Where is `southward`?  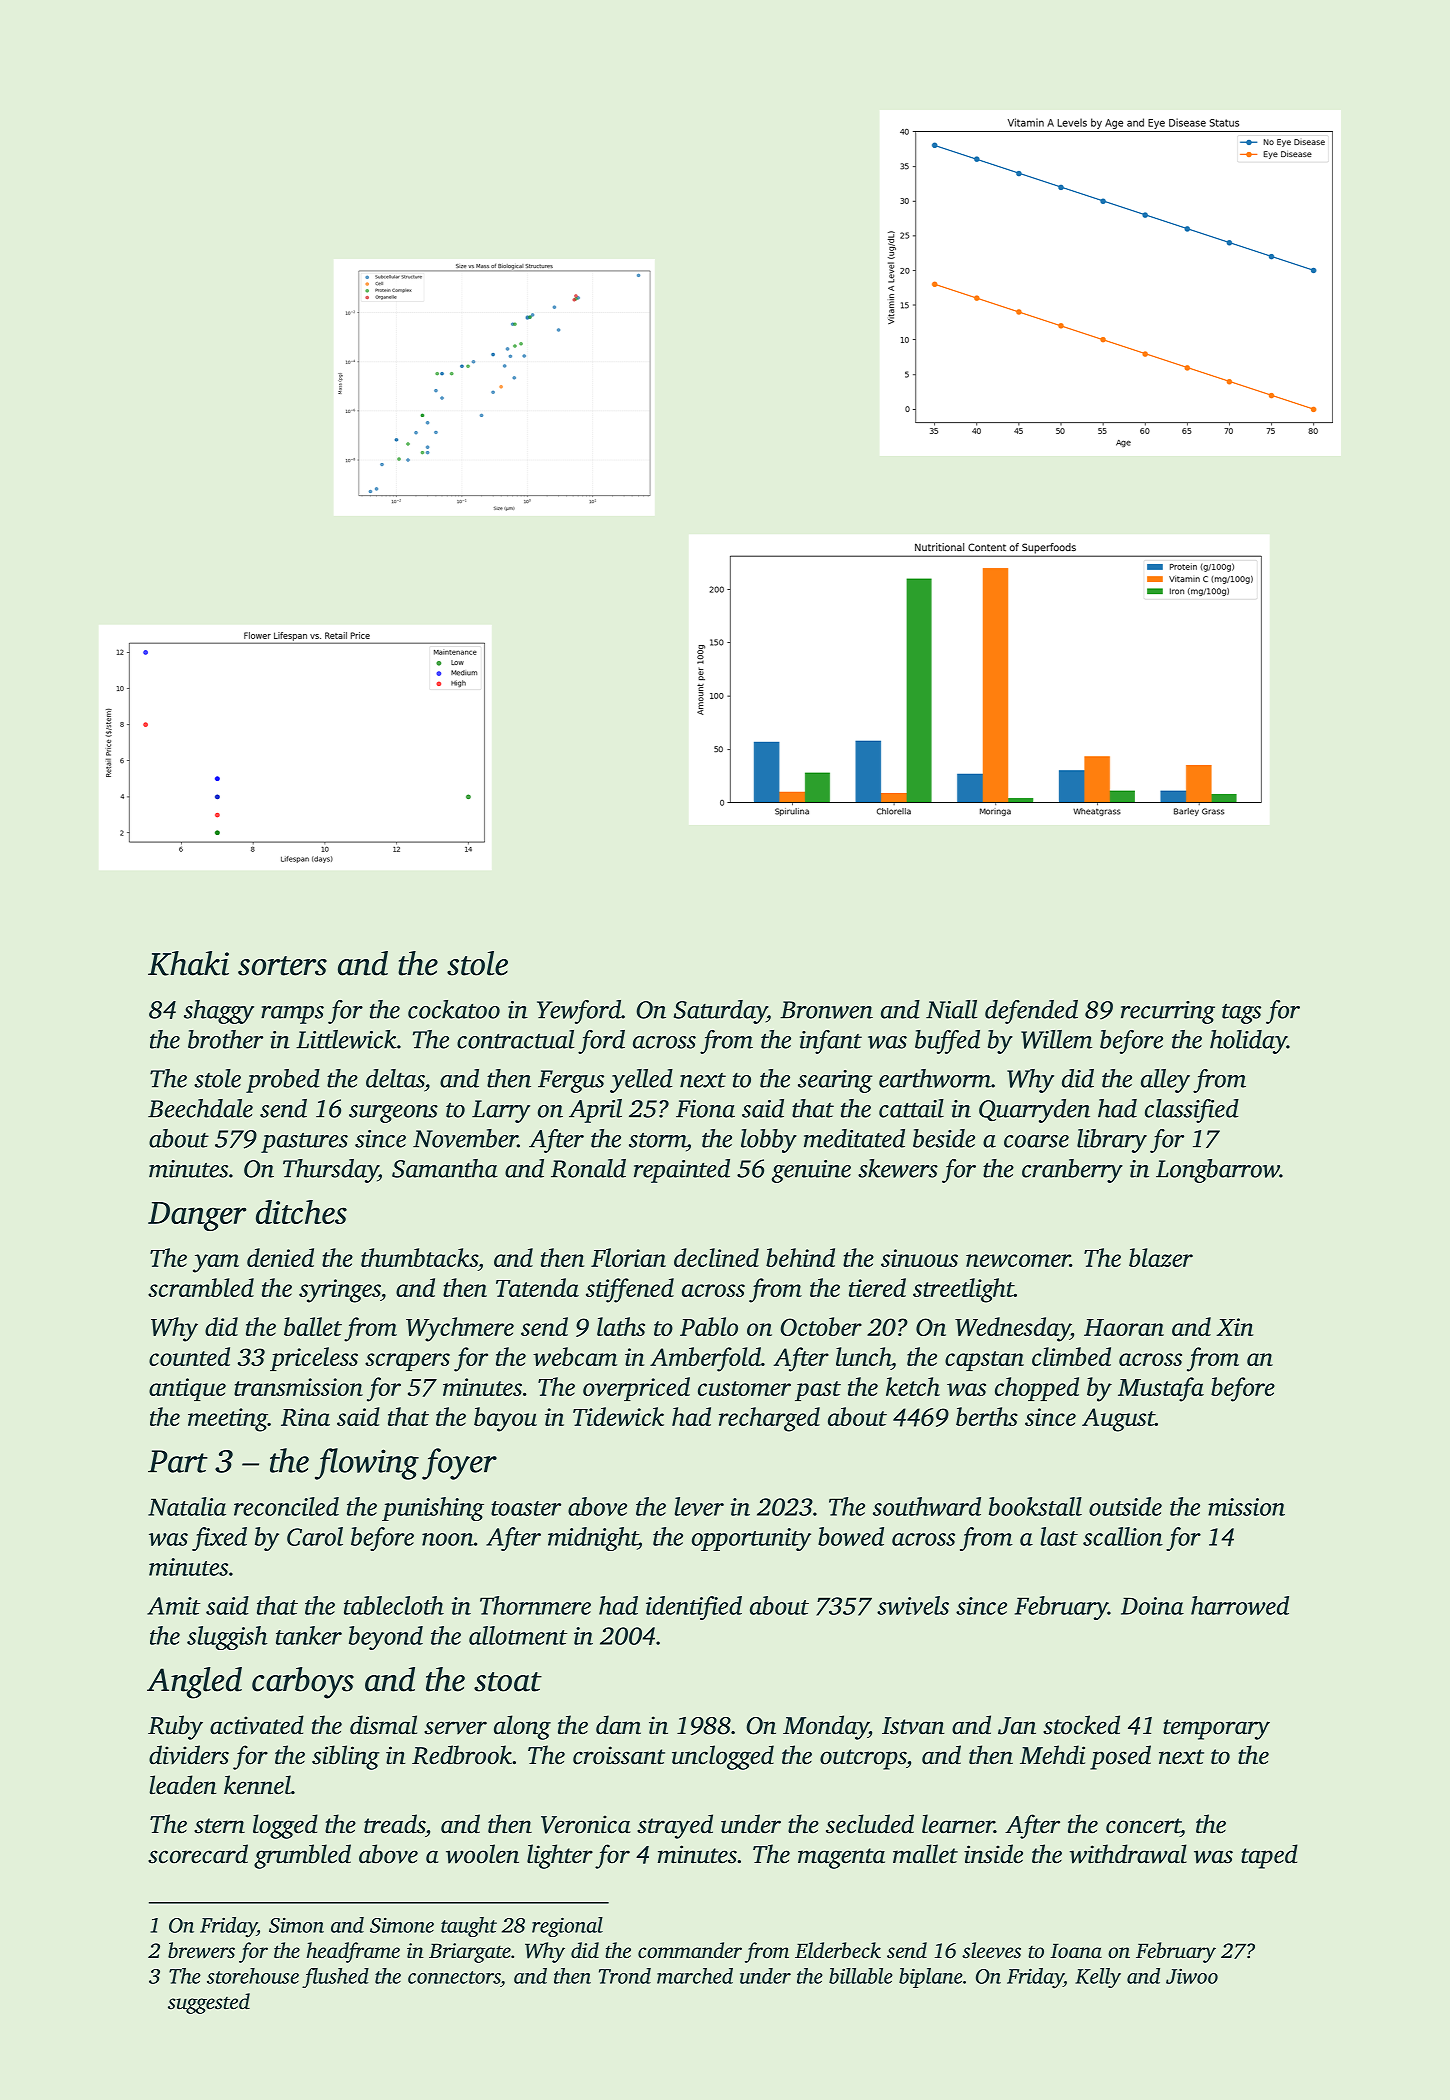 southward is located at coordinates (927, 1506).
